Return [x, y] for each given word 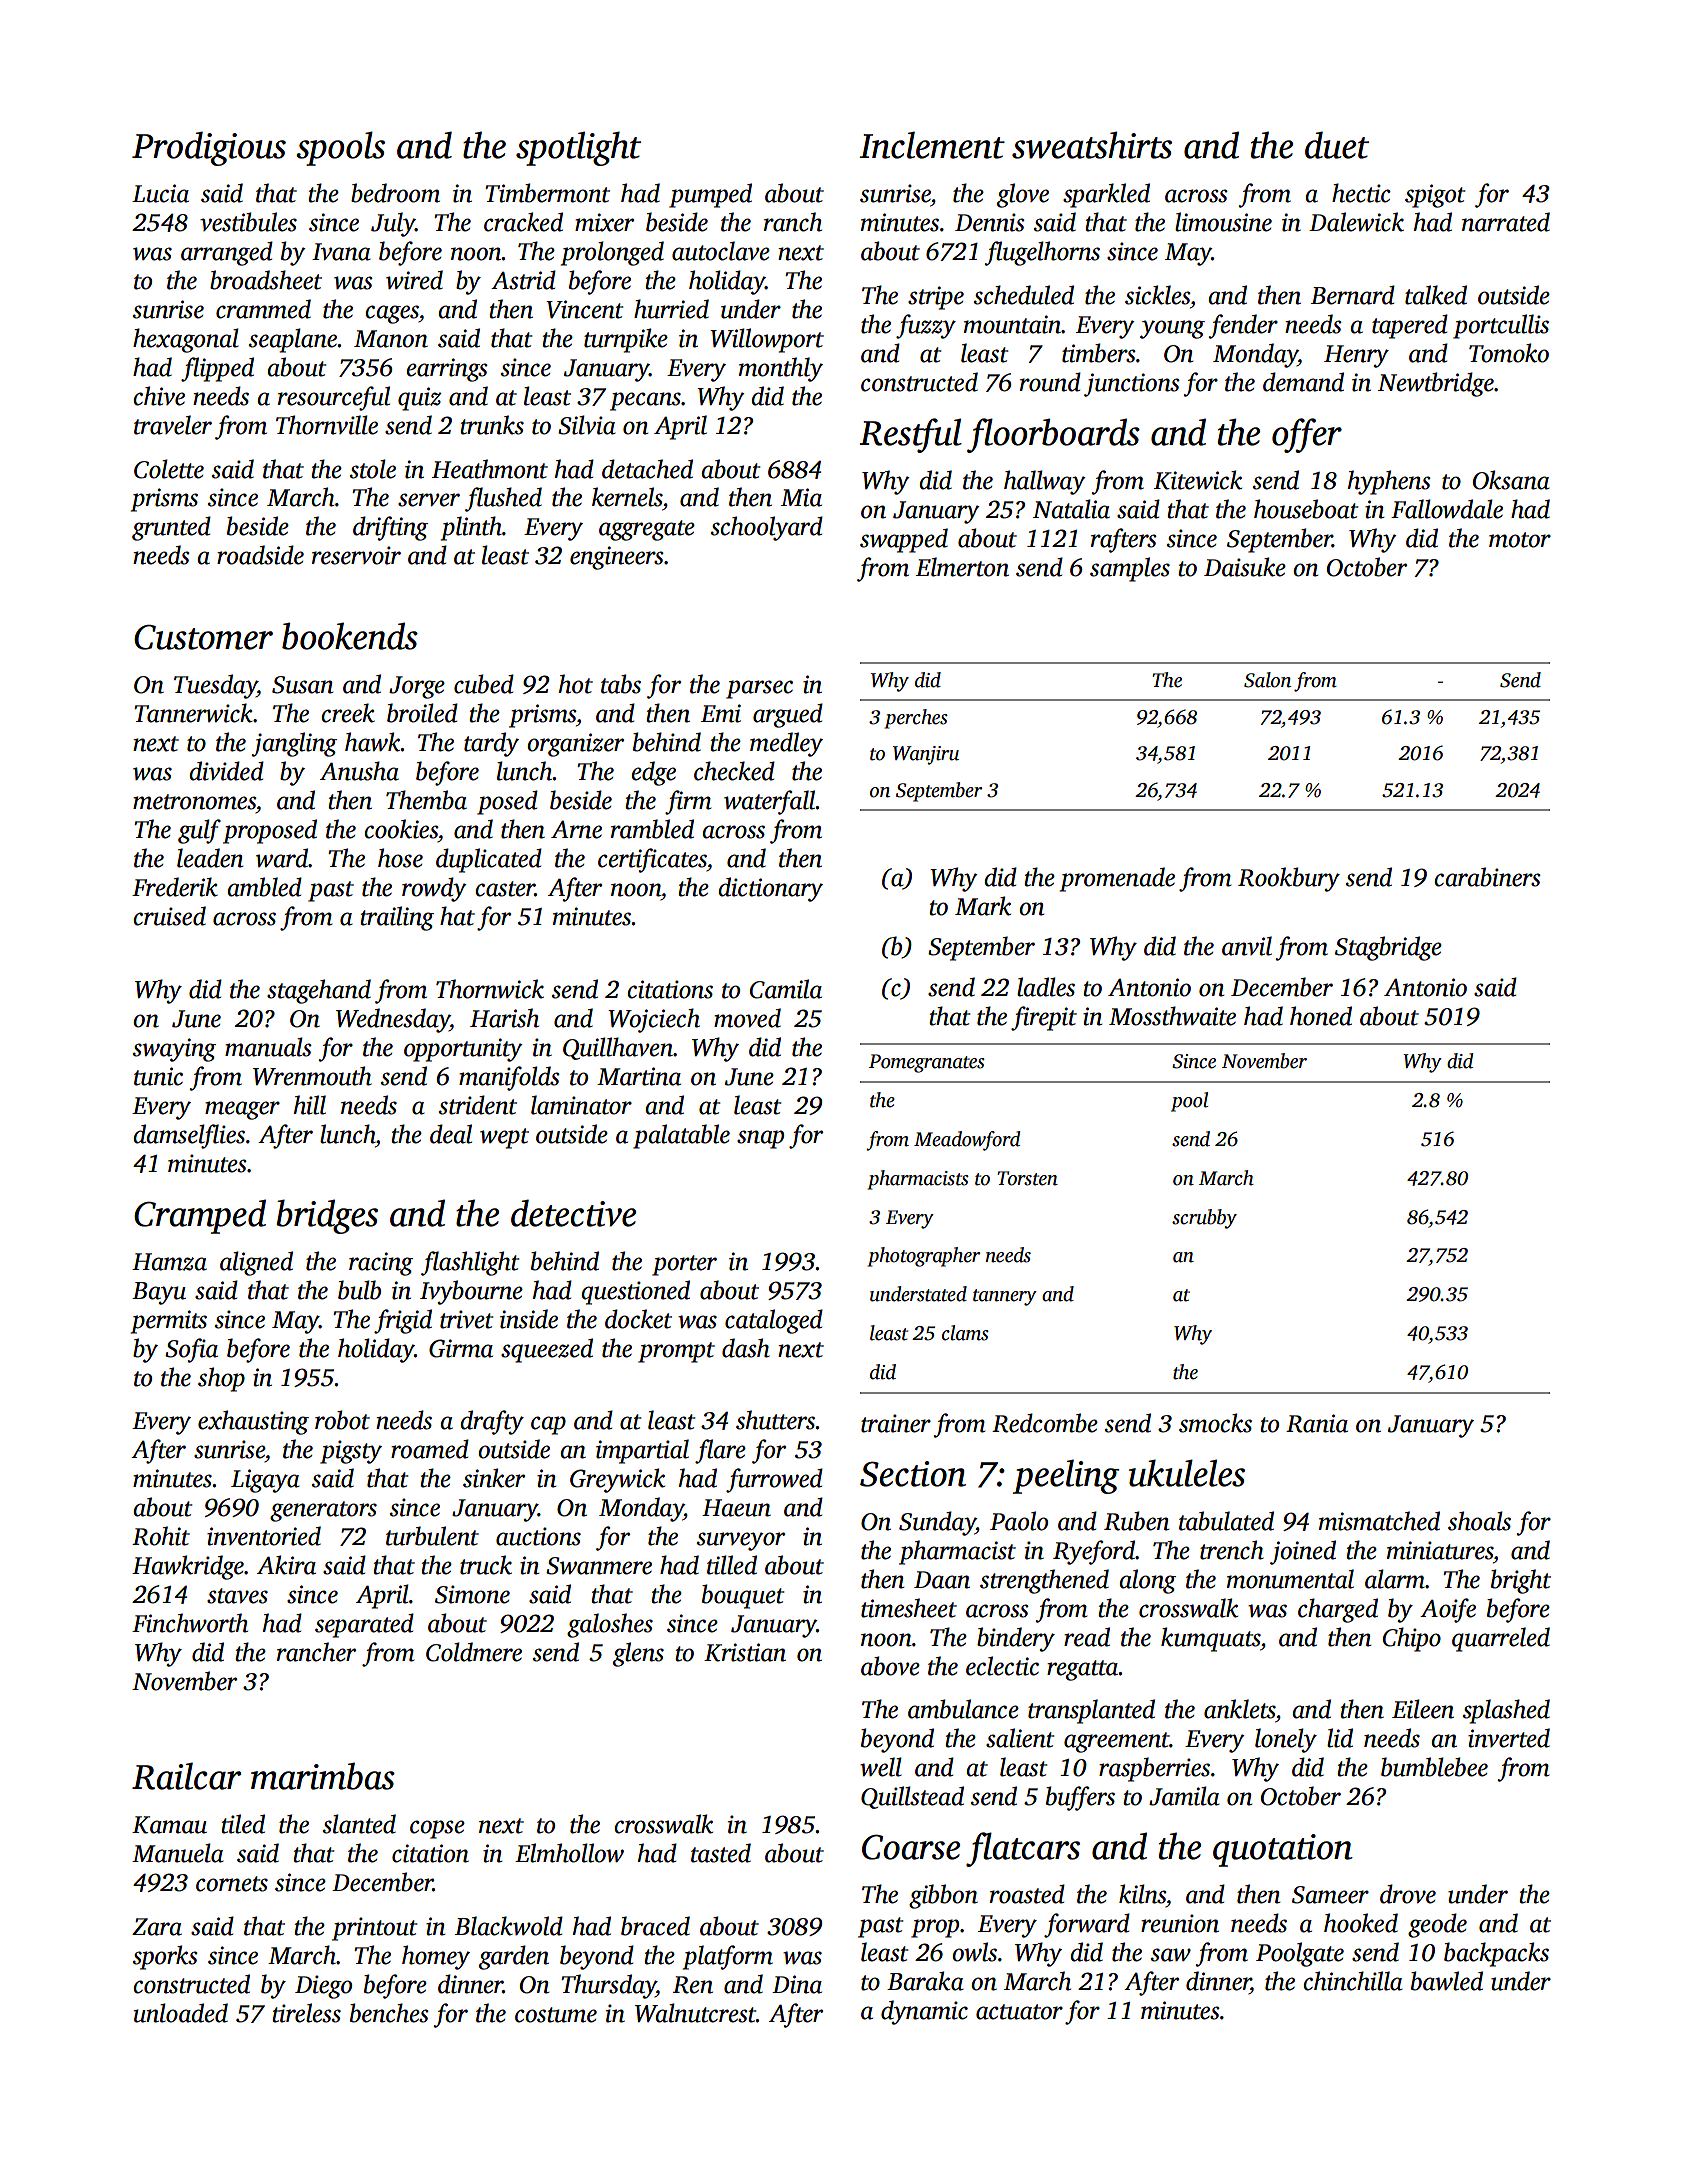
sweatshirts [1092, 145]
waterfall [770, 802]
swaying [174, 1050]
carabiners [1487, 877]
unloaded [181, 2013]
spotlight [578, 148]
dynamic [924, 2012]
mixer [604, 222]
